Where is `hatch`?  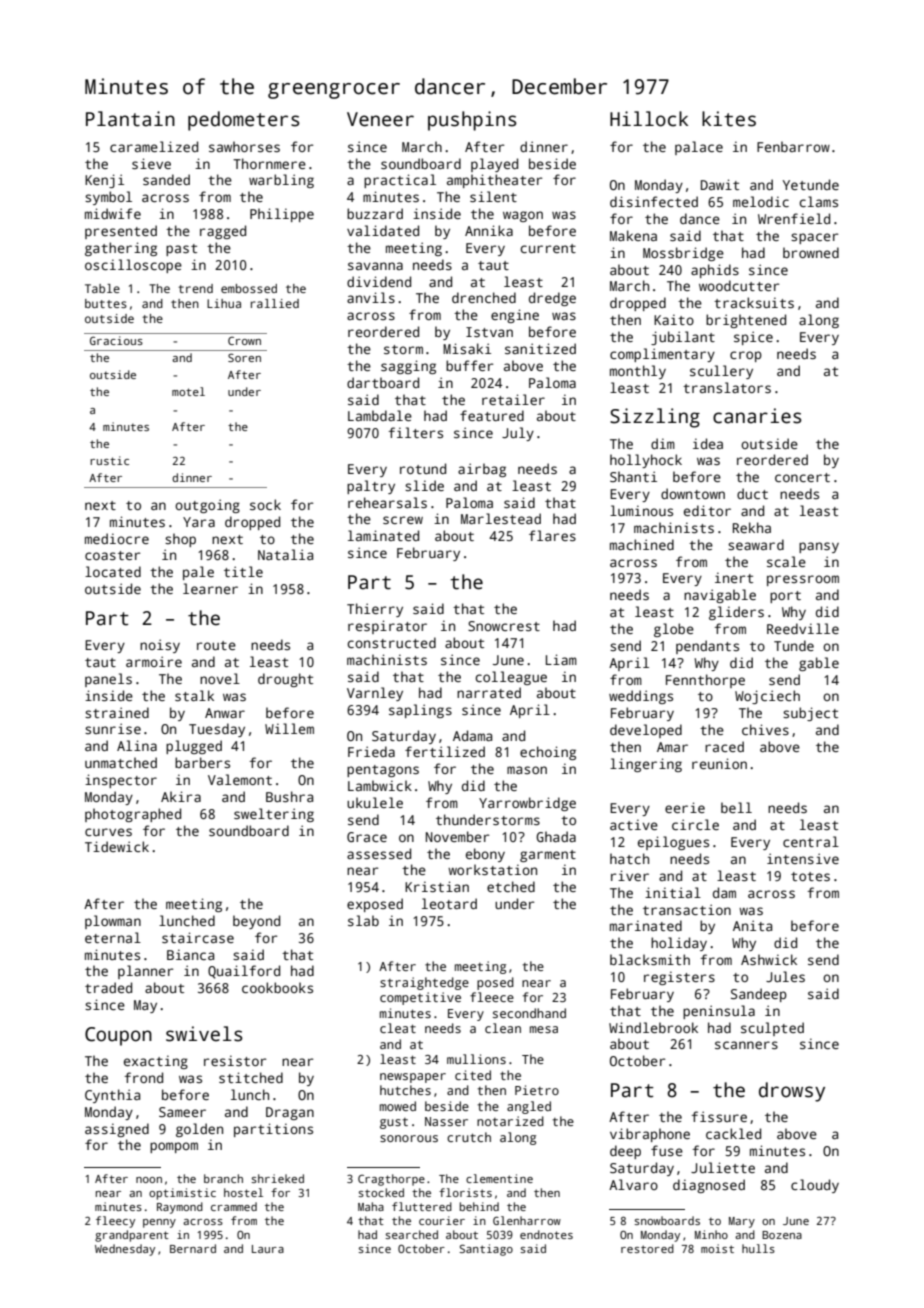 hatch is located at coordinates (629, 858).
